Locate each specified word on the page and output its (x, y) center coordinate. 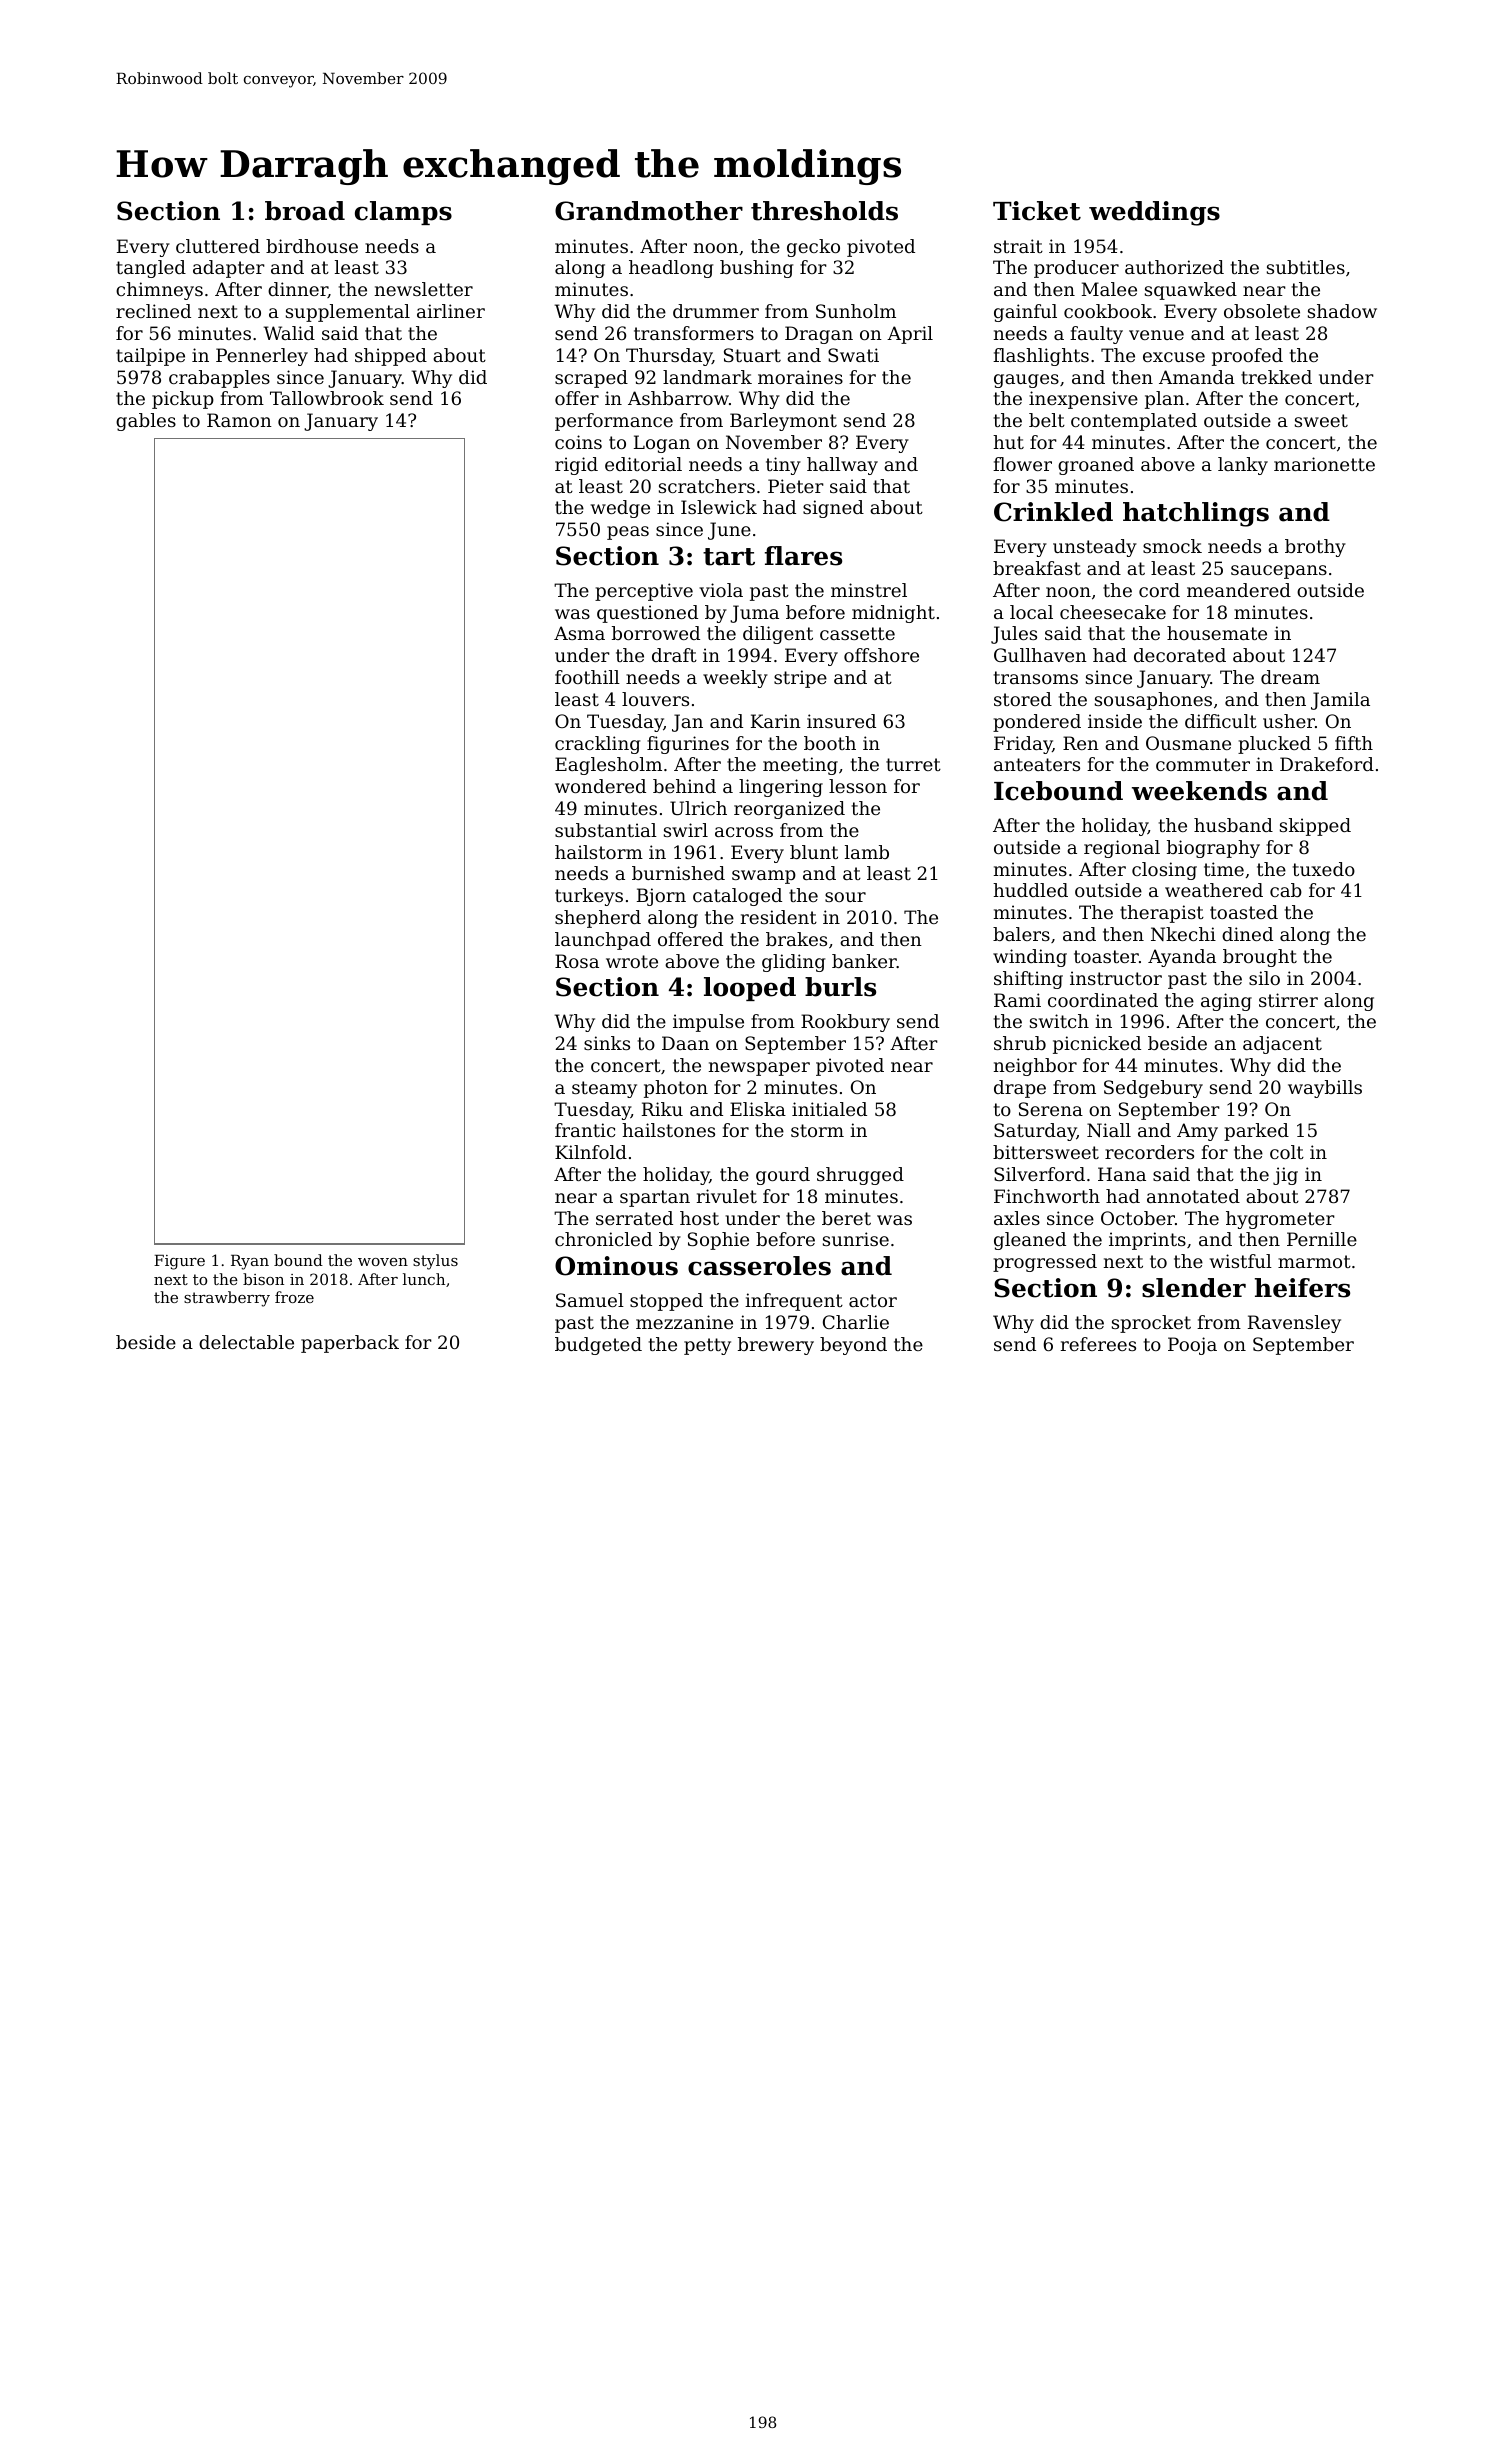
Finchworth (1047, 1196)
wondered (600, 786)
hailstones (668, 1130)
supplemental (348, 313)
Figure (179, 1262)
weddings (1154, 213)
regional (1122, 849)
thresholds (824, 211)
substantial (606, 830)
